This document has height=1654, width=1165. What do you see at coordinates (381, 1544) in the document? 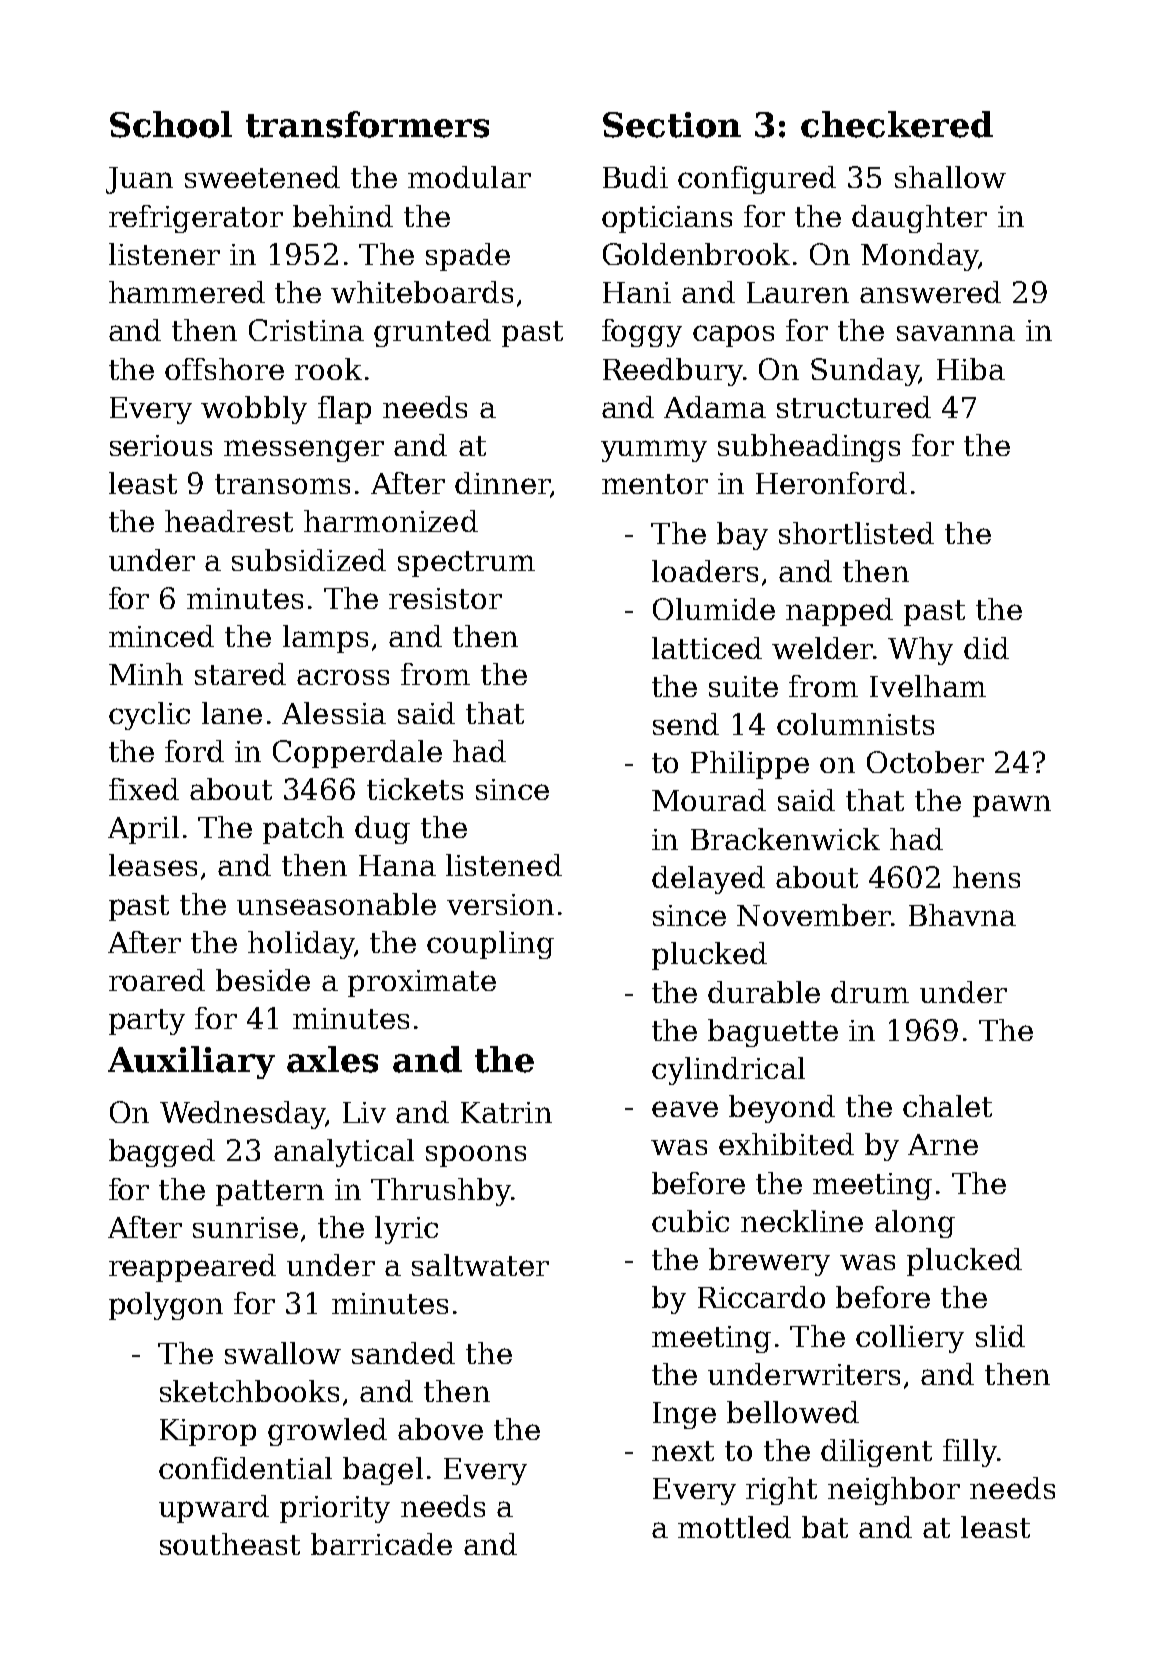
I see `barricade` at bounding box center [381, 1544].
